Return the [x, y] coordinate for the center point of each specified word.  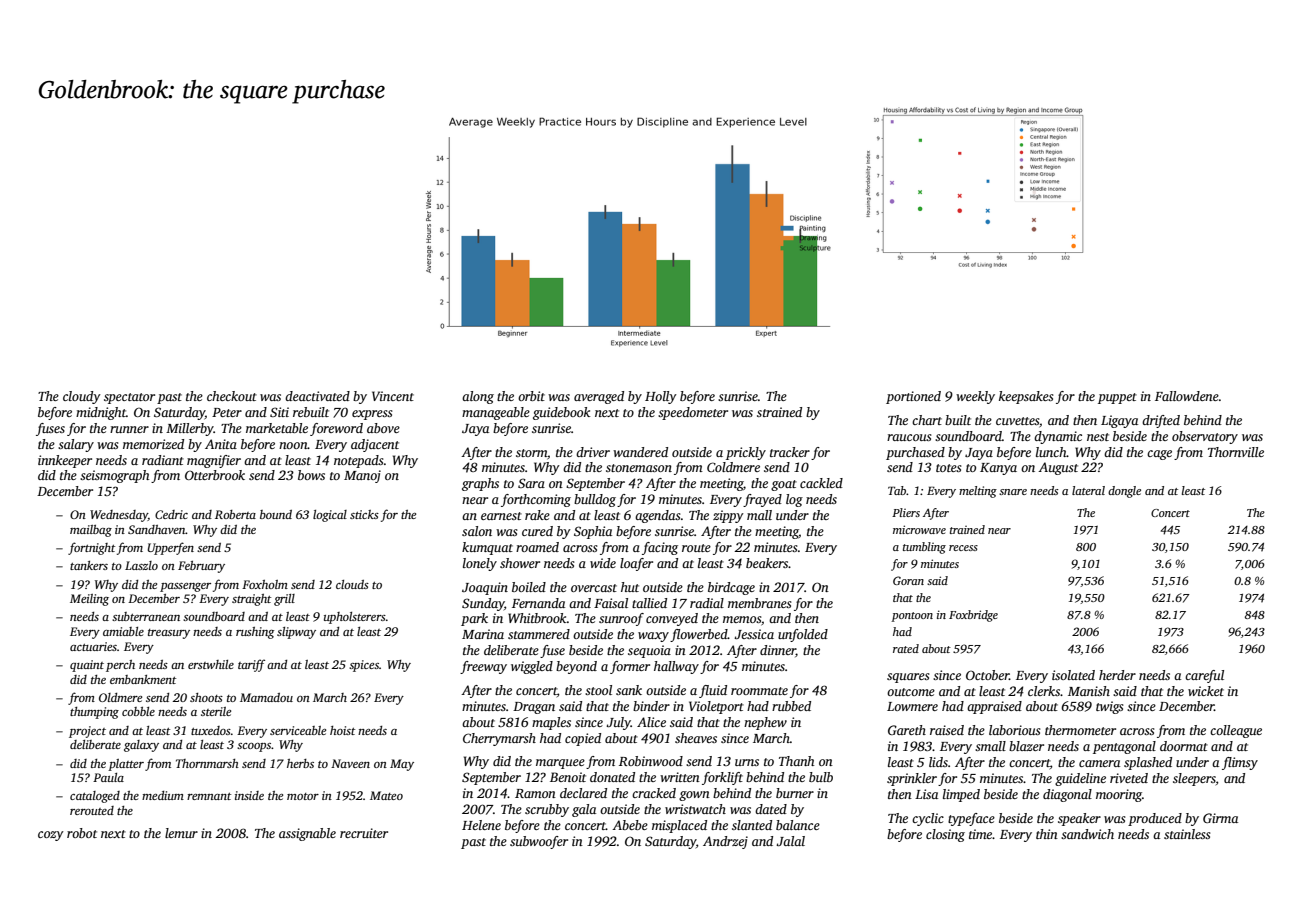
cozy [51, 836]
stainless [1187, 834]
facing [660, 548]
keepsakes [1026, 397]
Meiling [89, 600]
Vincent [393, 396]
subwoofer [539, 842]
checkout [232, 396]
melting [978, 492]
